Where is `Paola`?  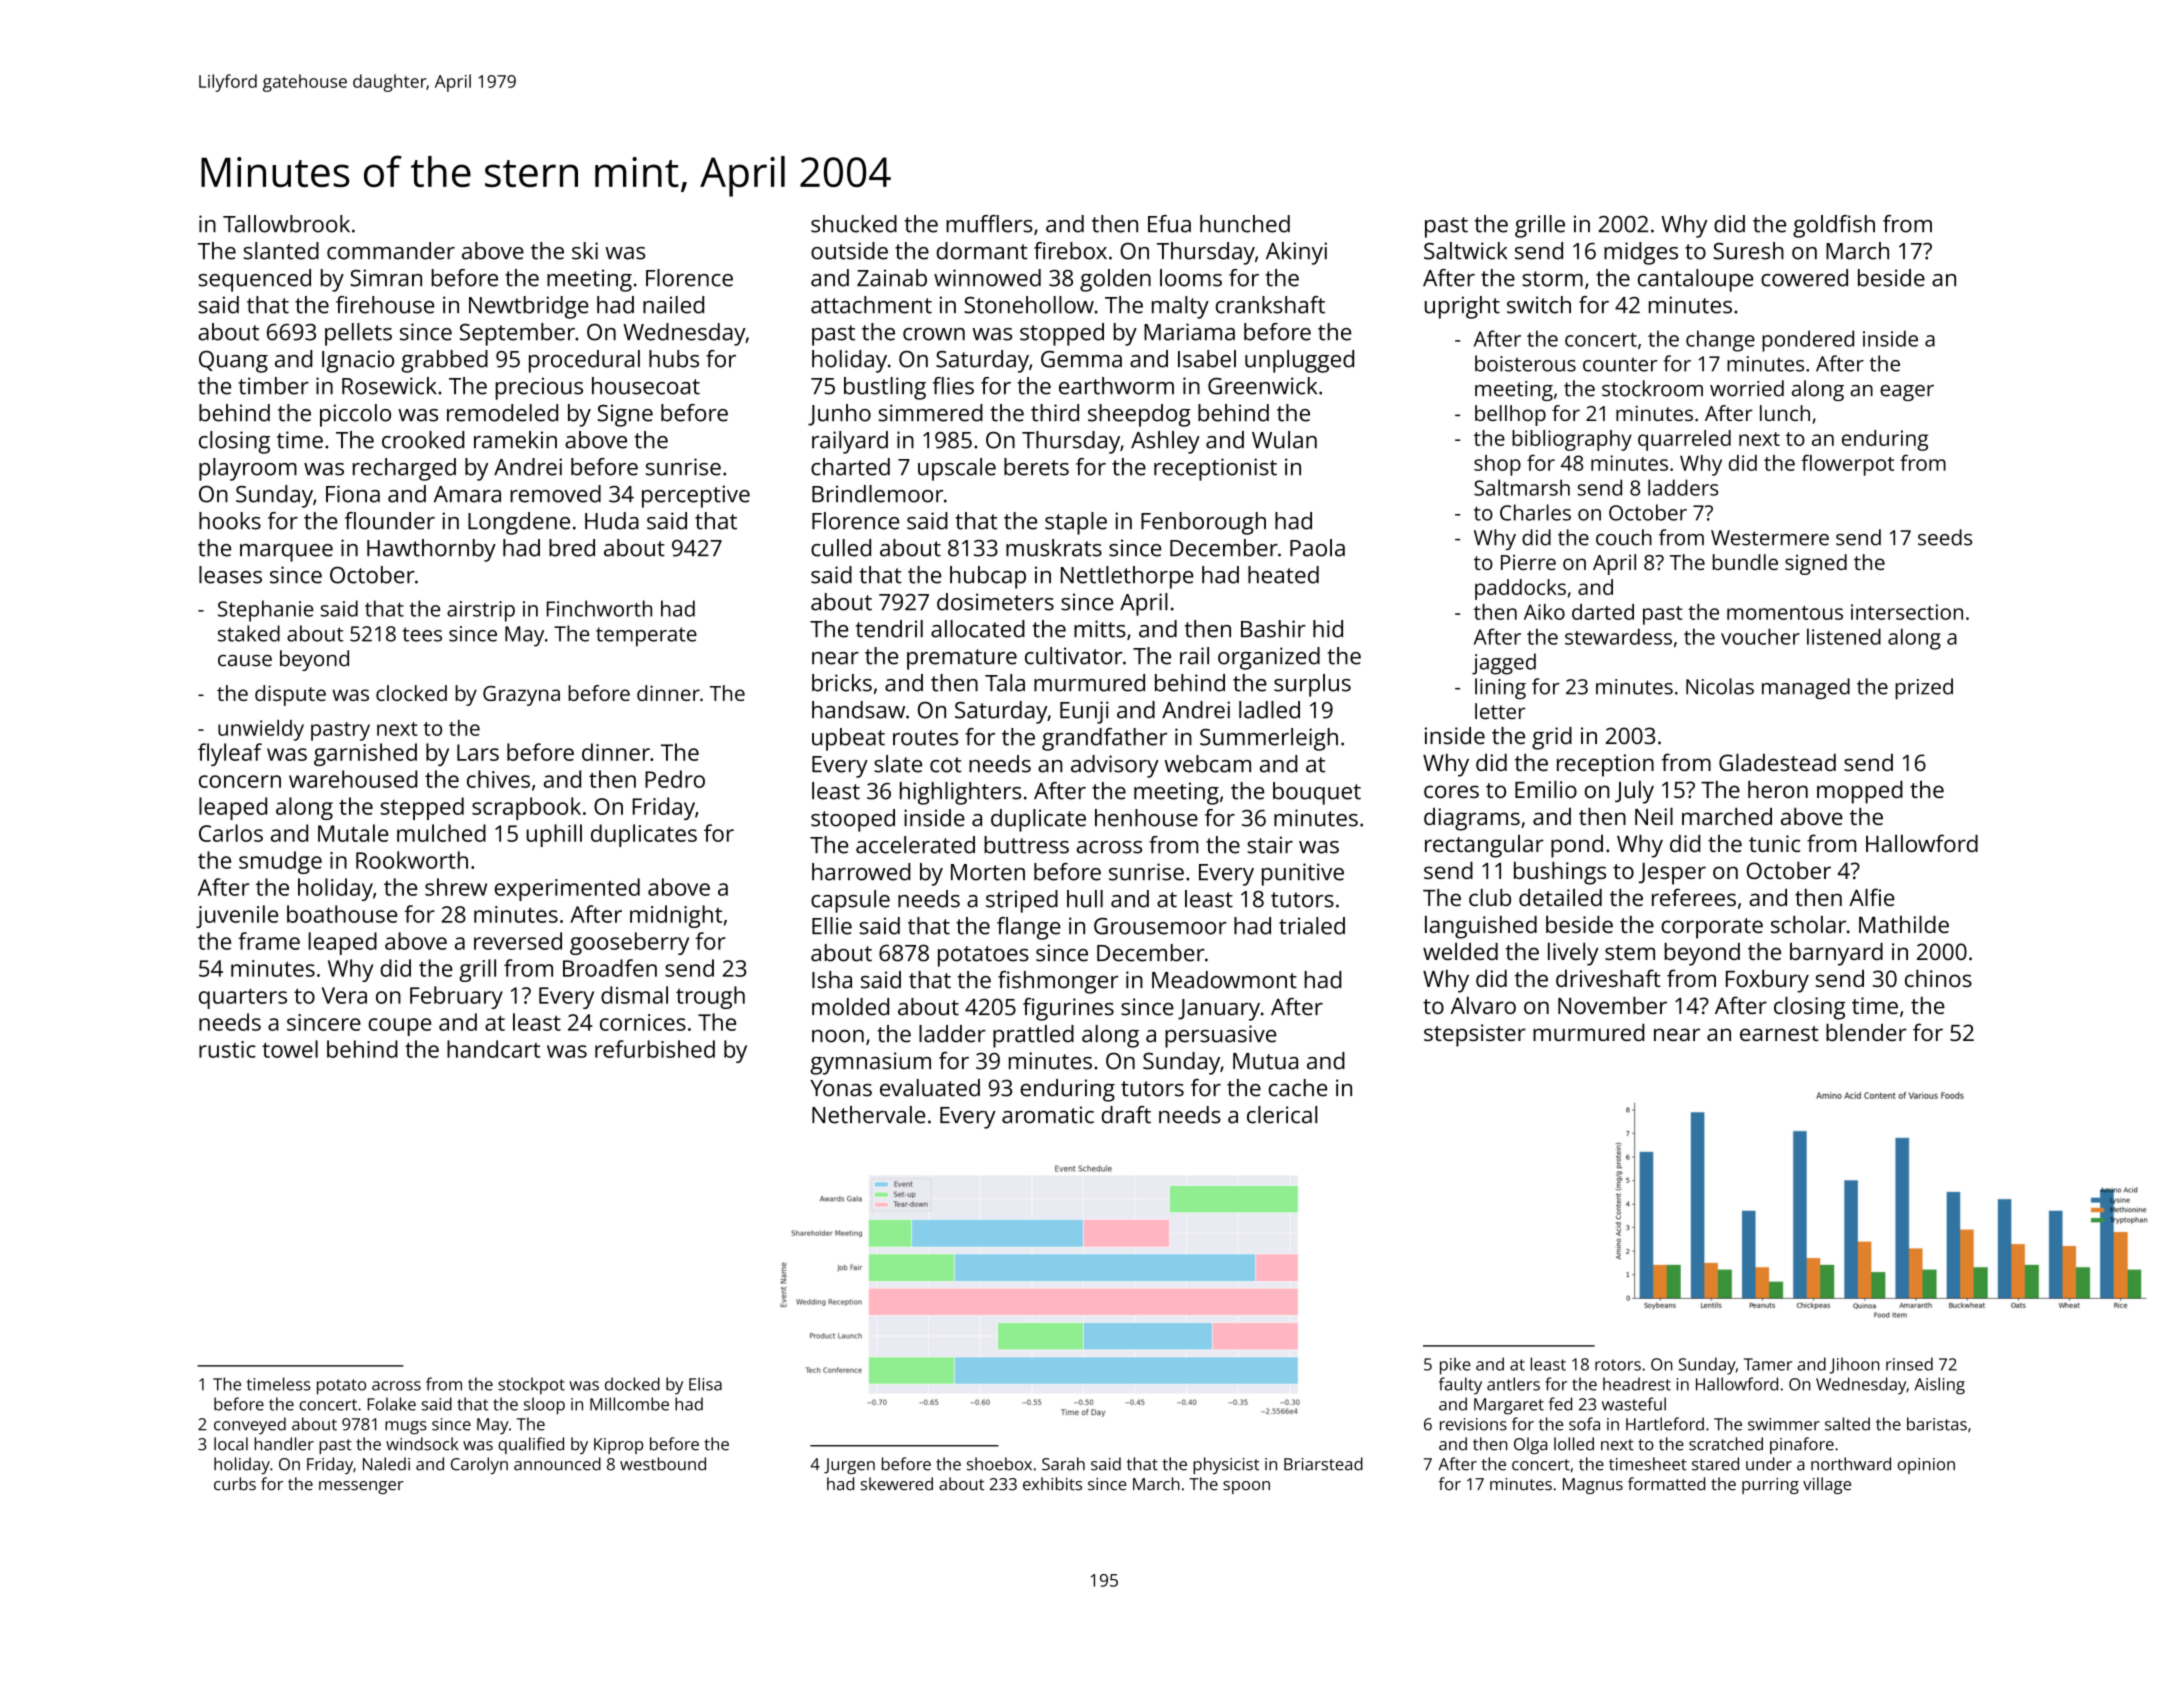 Paola is located at coordinates (1317, 548).
